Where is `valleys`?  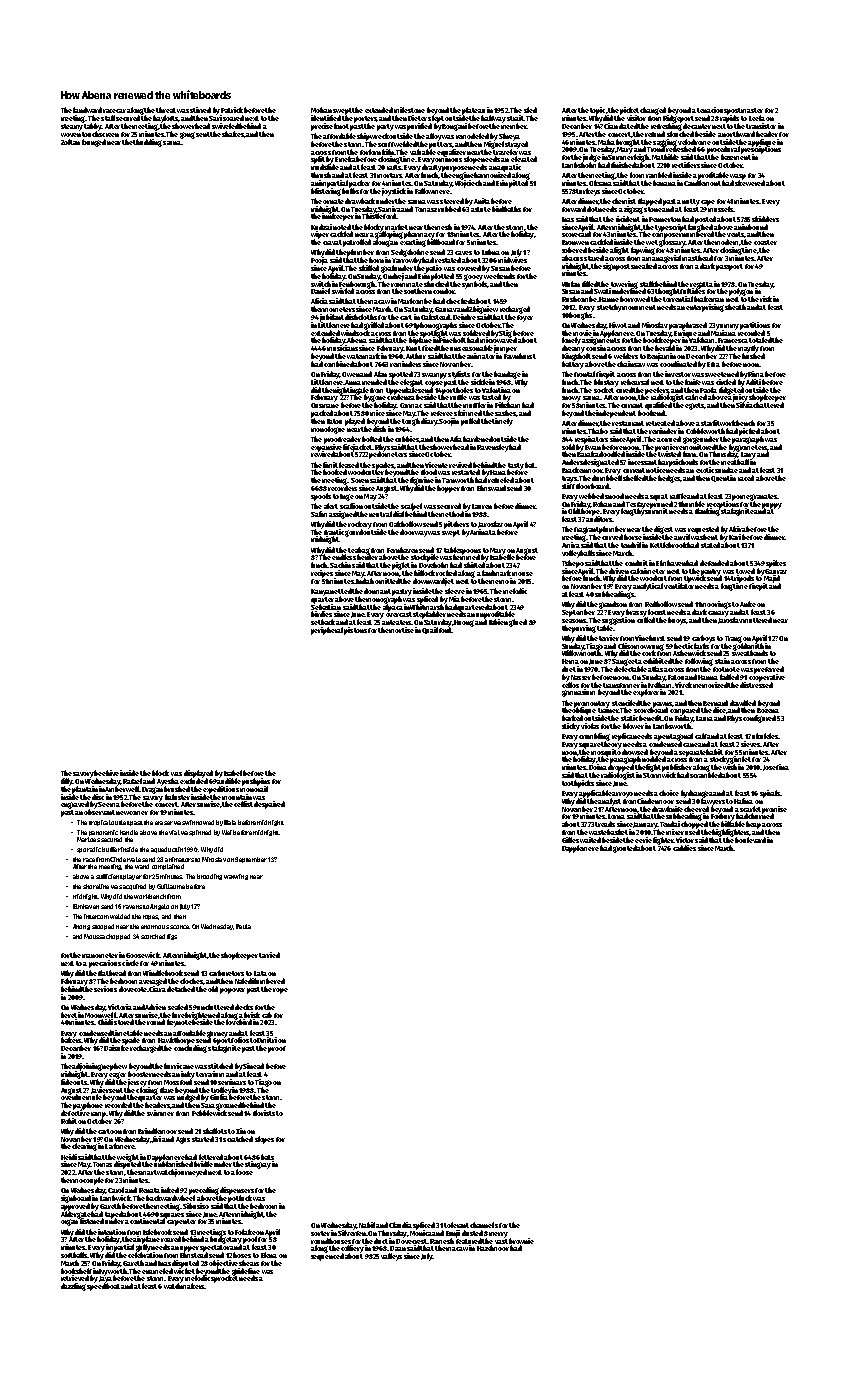 valleys is located at coordinates (391, 1257).
